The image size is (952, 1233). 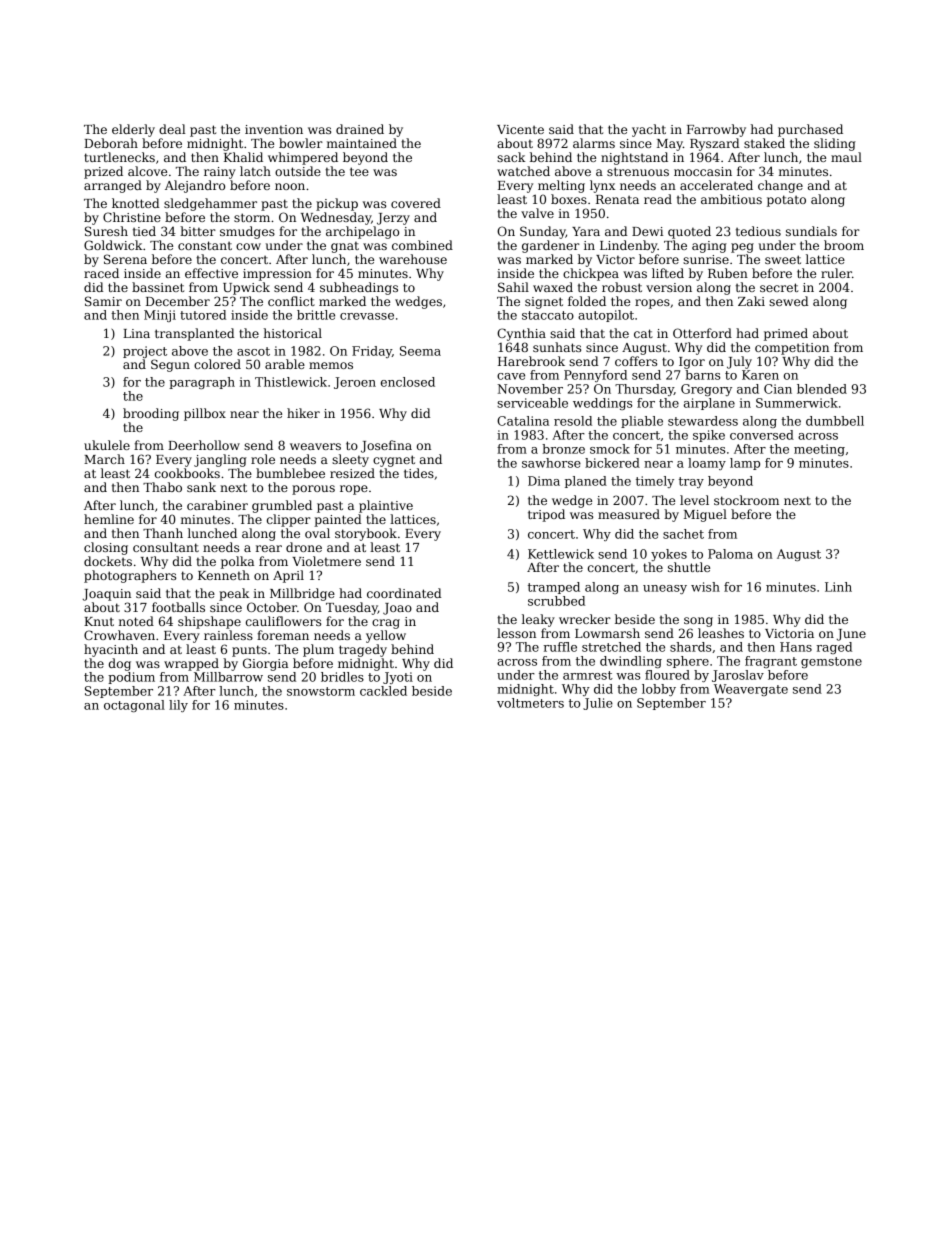 What do you see at coordinates (716, 130) in the screenshot?
I see `Farrowby` at bounding box center [716, 130].
